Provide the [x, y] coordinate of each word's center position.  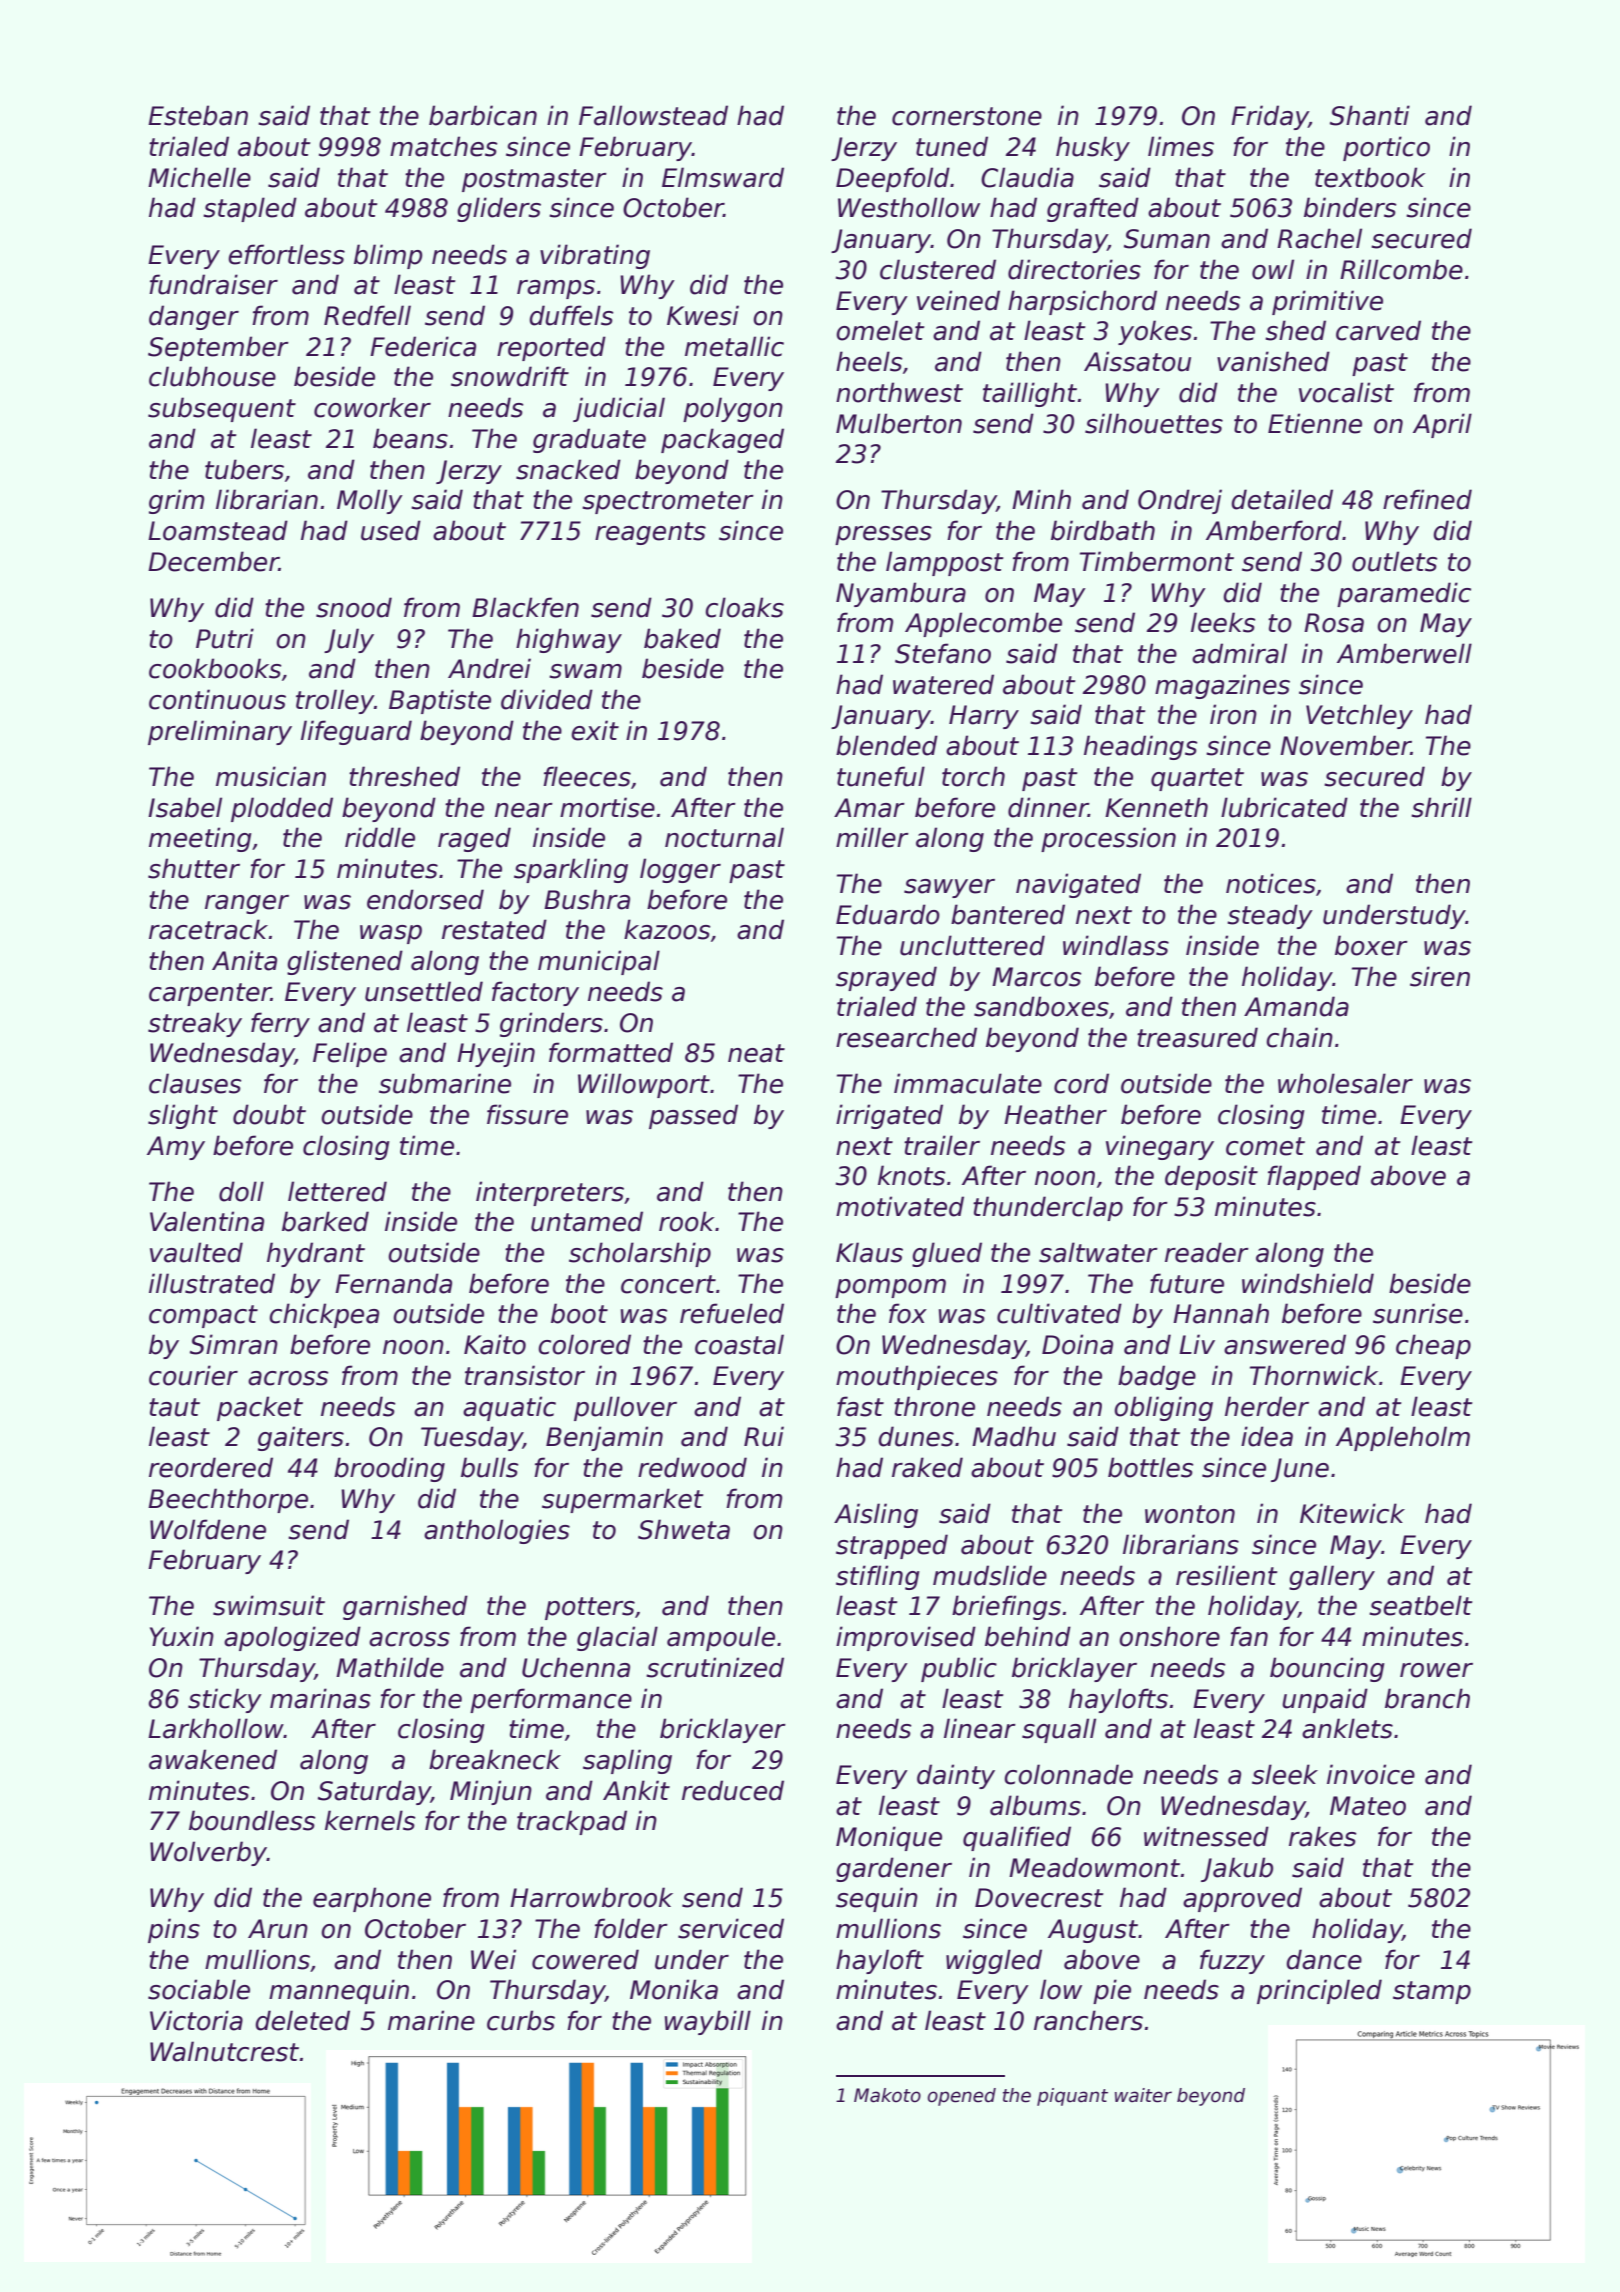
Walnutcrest [224, 2051]
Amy [176, 1148]
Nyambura [901, 594]
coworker [372, 407]
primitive [1327, 302]
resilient [1226, 1575]
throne [934, 1406]
